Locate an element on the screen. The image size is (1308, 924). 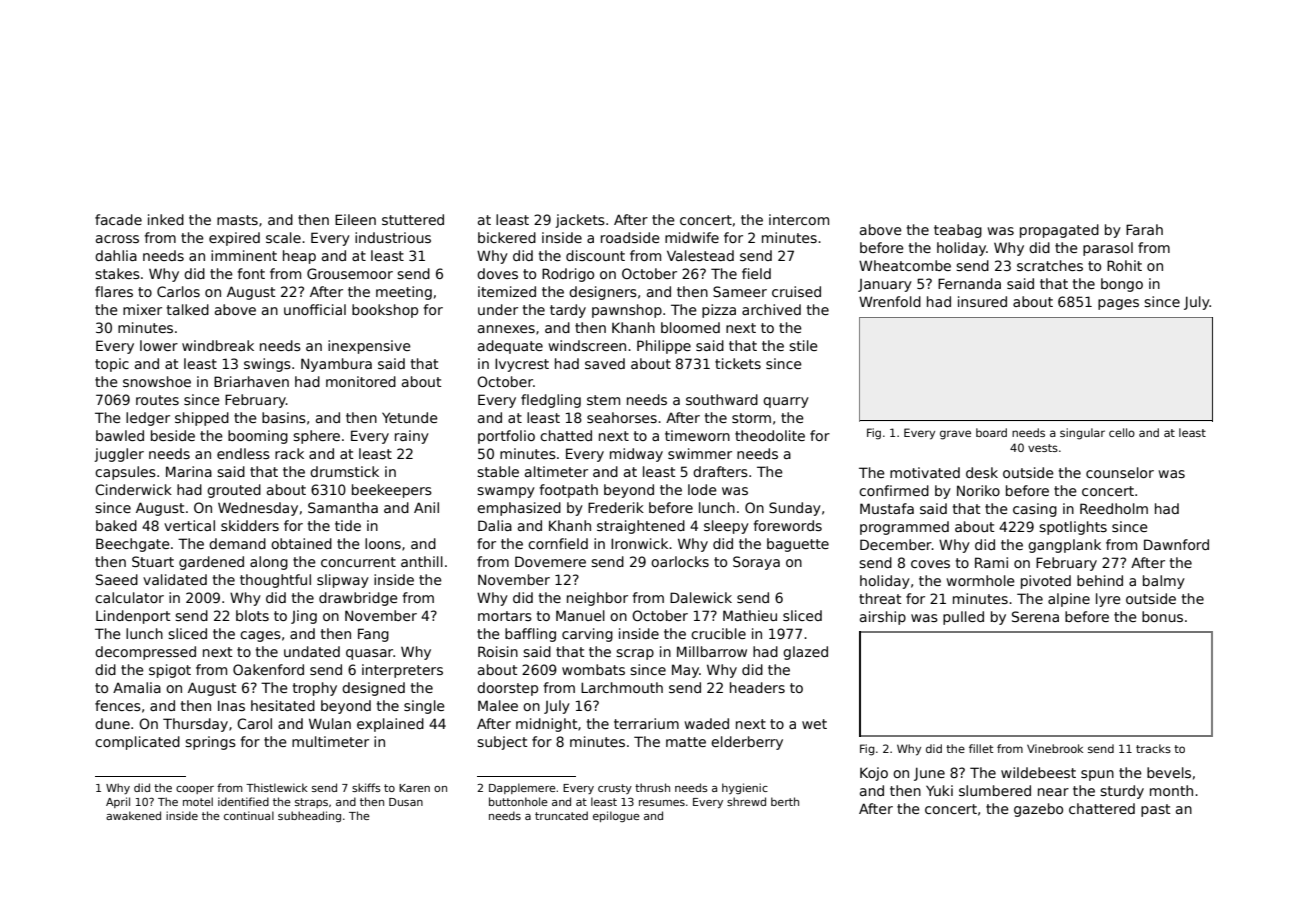
spigot is located at coordinates (170, 671).
